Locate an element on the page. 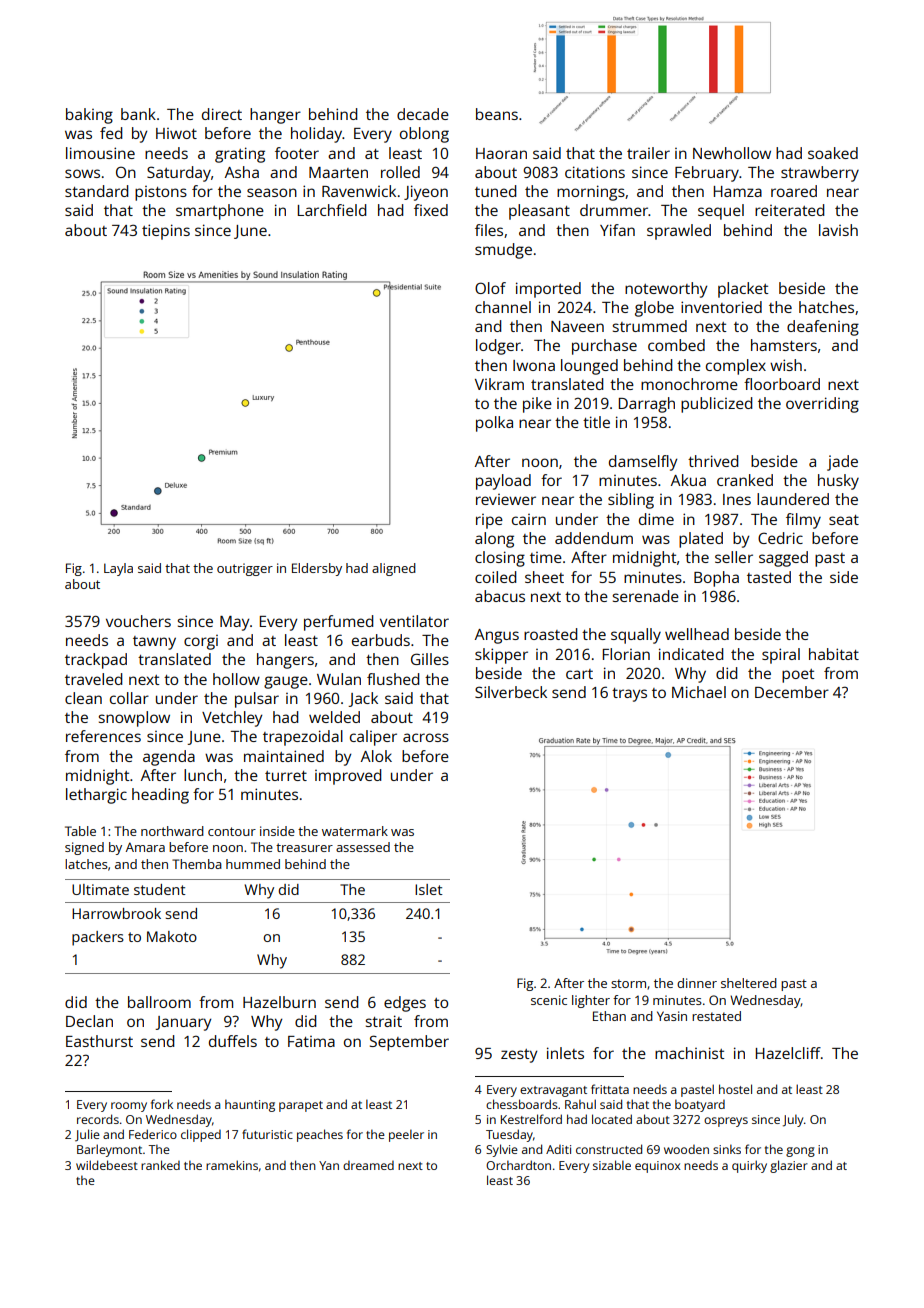 Image resolution: width=924 pixels, height=1308 pixels. agenda is located at coordinates (169, 758).
